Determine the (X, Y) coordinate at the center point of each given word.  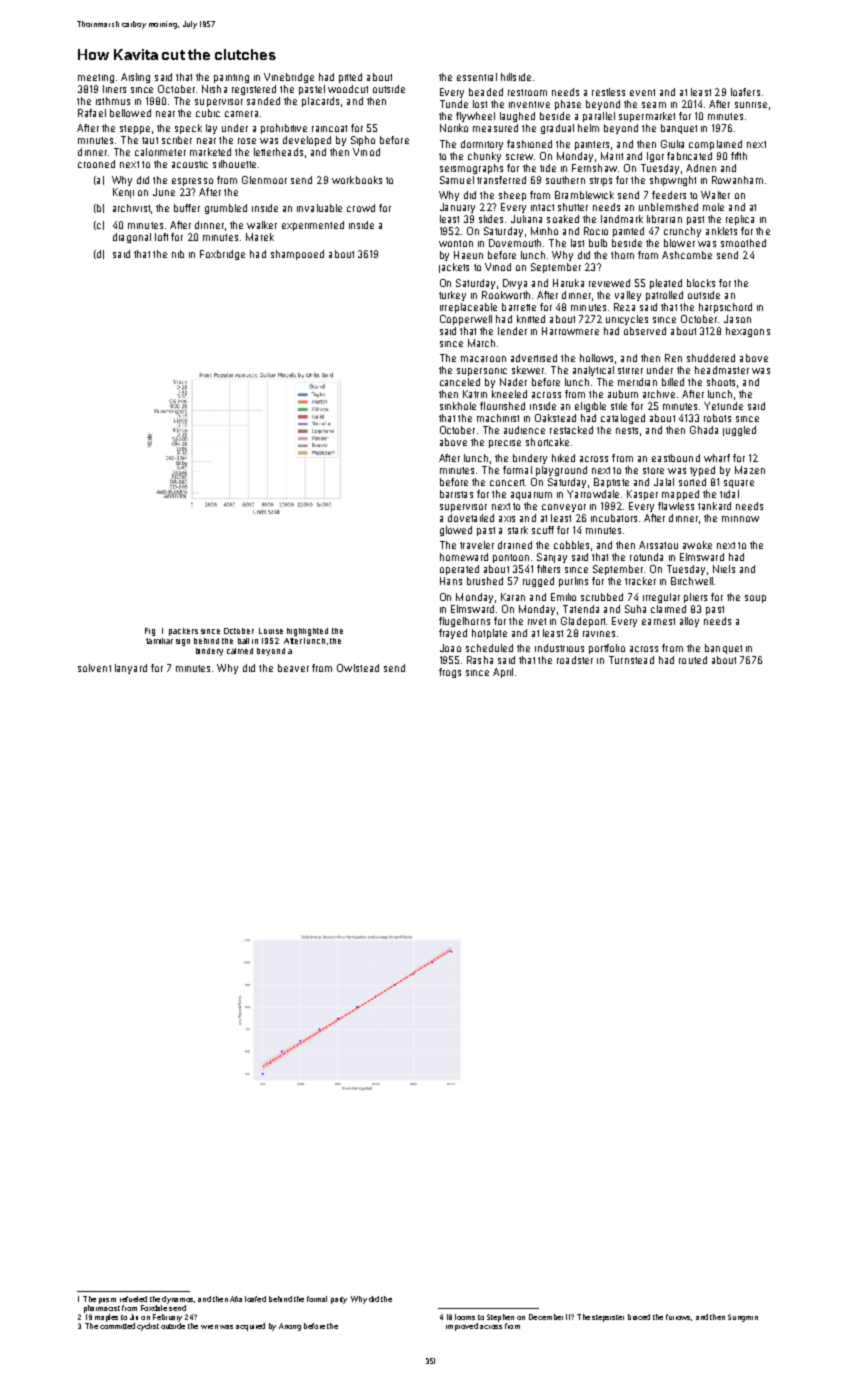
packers (183, 632)
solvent (94, 668)
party (339, 1300)
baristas (456, 494)
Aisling (135, 78)
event (642, 92)
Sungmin (743, 1318)
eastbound (676, 458)
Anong (290, 1327)
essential (477, 77)
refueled (133, 1299)
